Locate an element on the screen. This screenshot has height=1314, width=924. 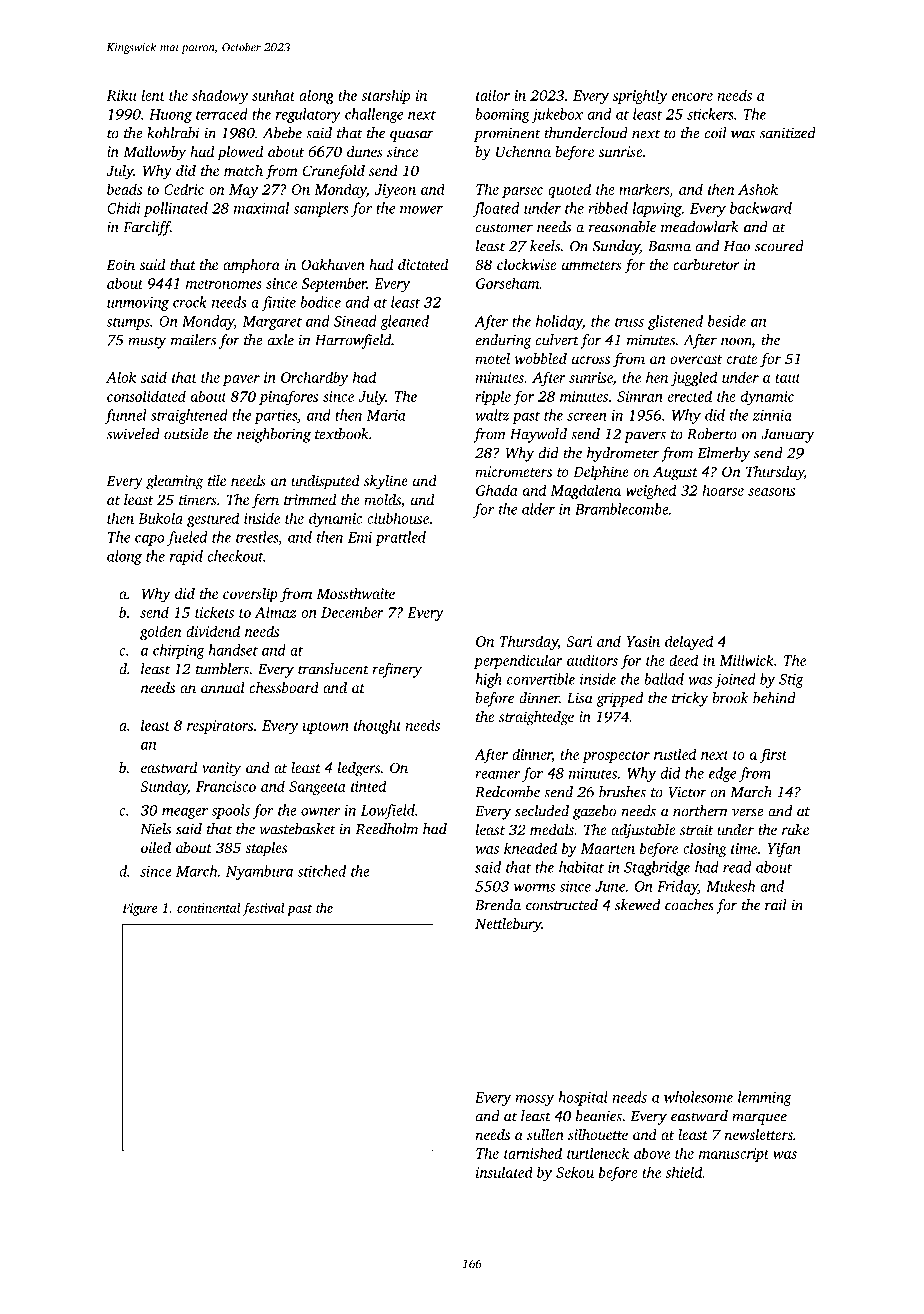
encore is located at coordinates (692, 97).
